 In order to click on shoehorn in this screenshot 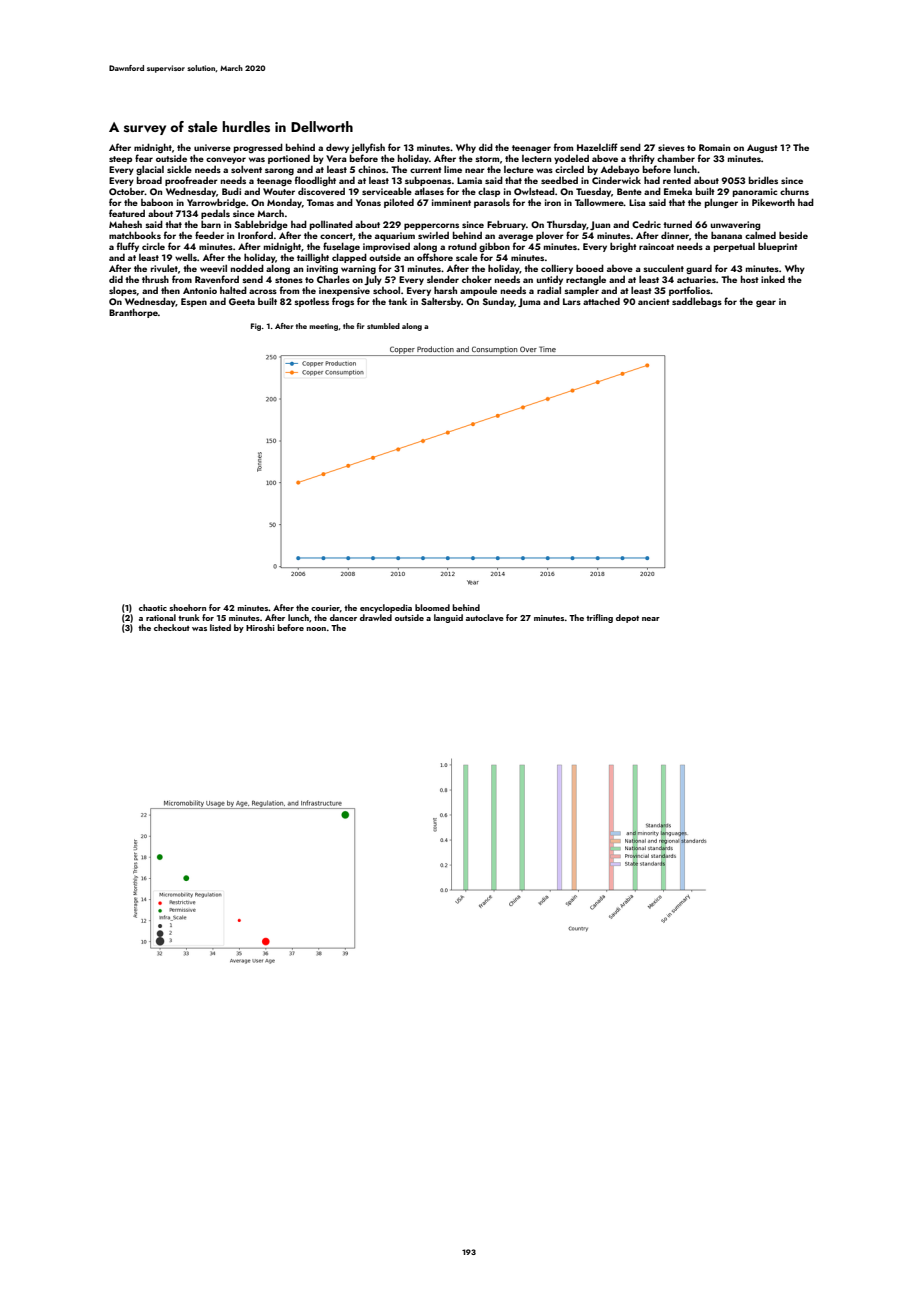, I will do `click(187, 607)`.
